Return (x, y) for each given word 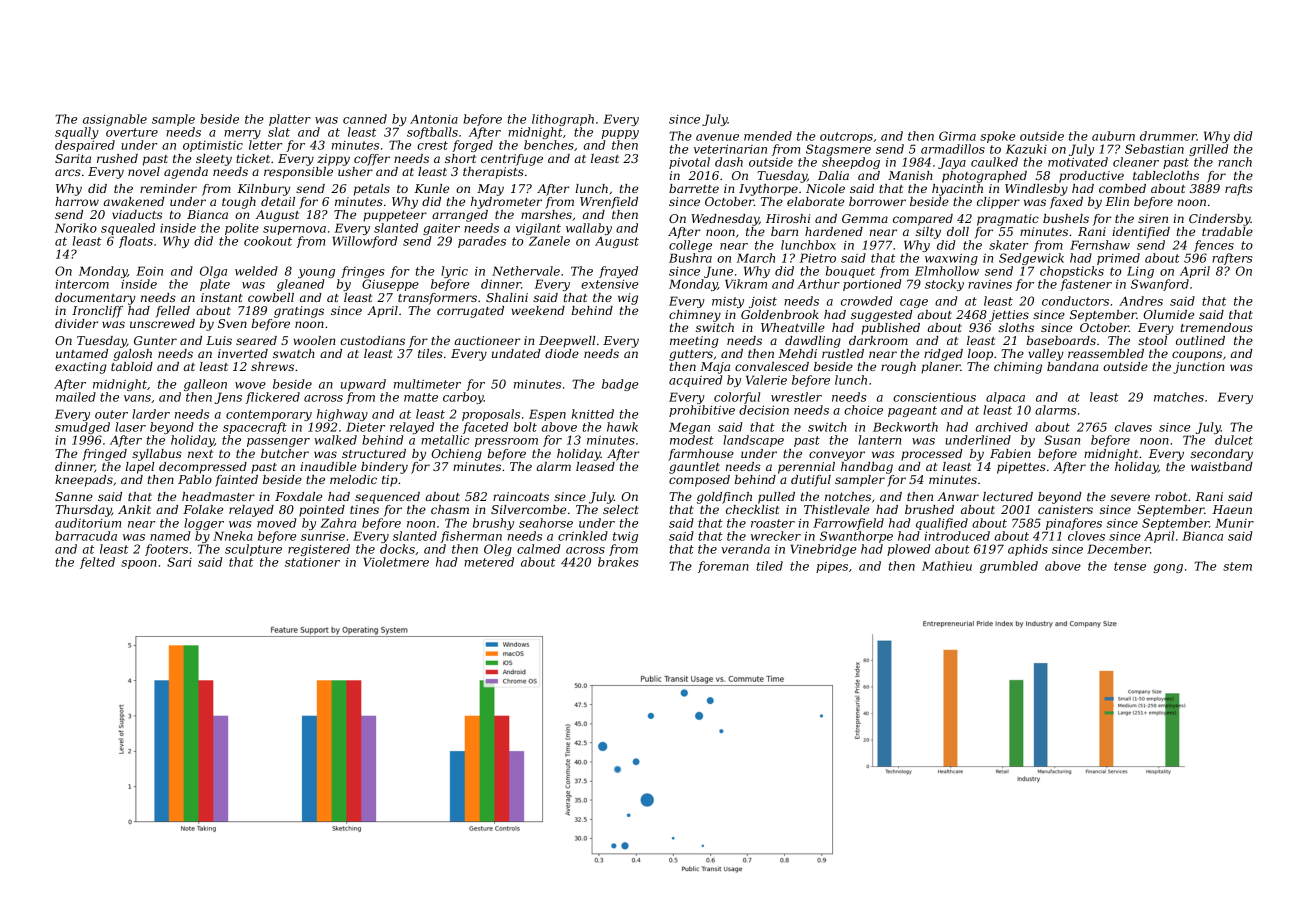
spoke (997, 137)
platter (290, 120)
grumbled (1009, 567)
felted (97, 563)
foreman (723, 567)
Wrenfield (609, 203)
